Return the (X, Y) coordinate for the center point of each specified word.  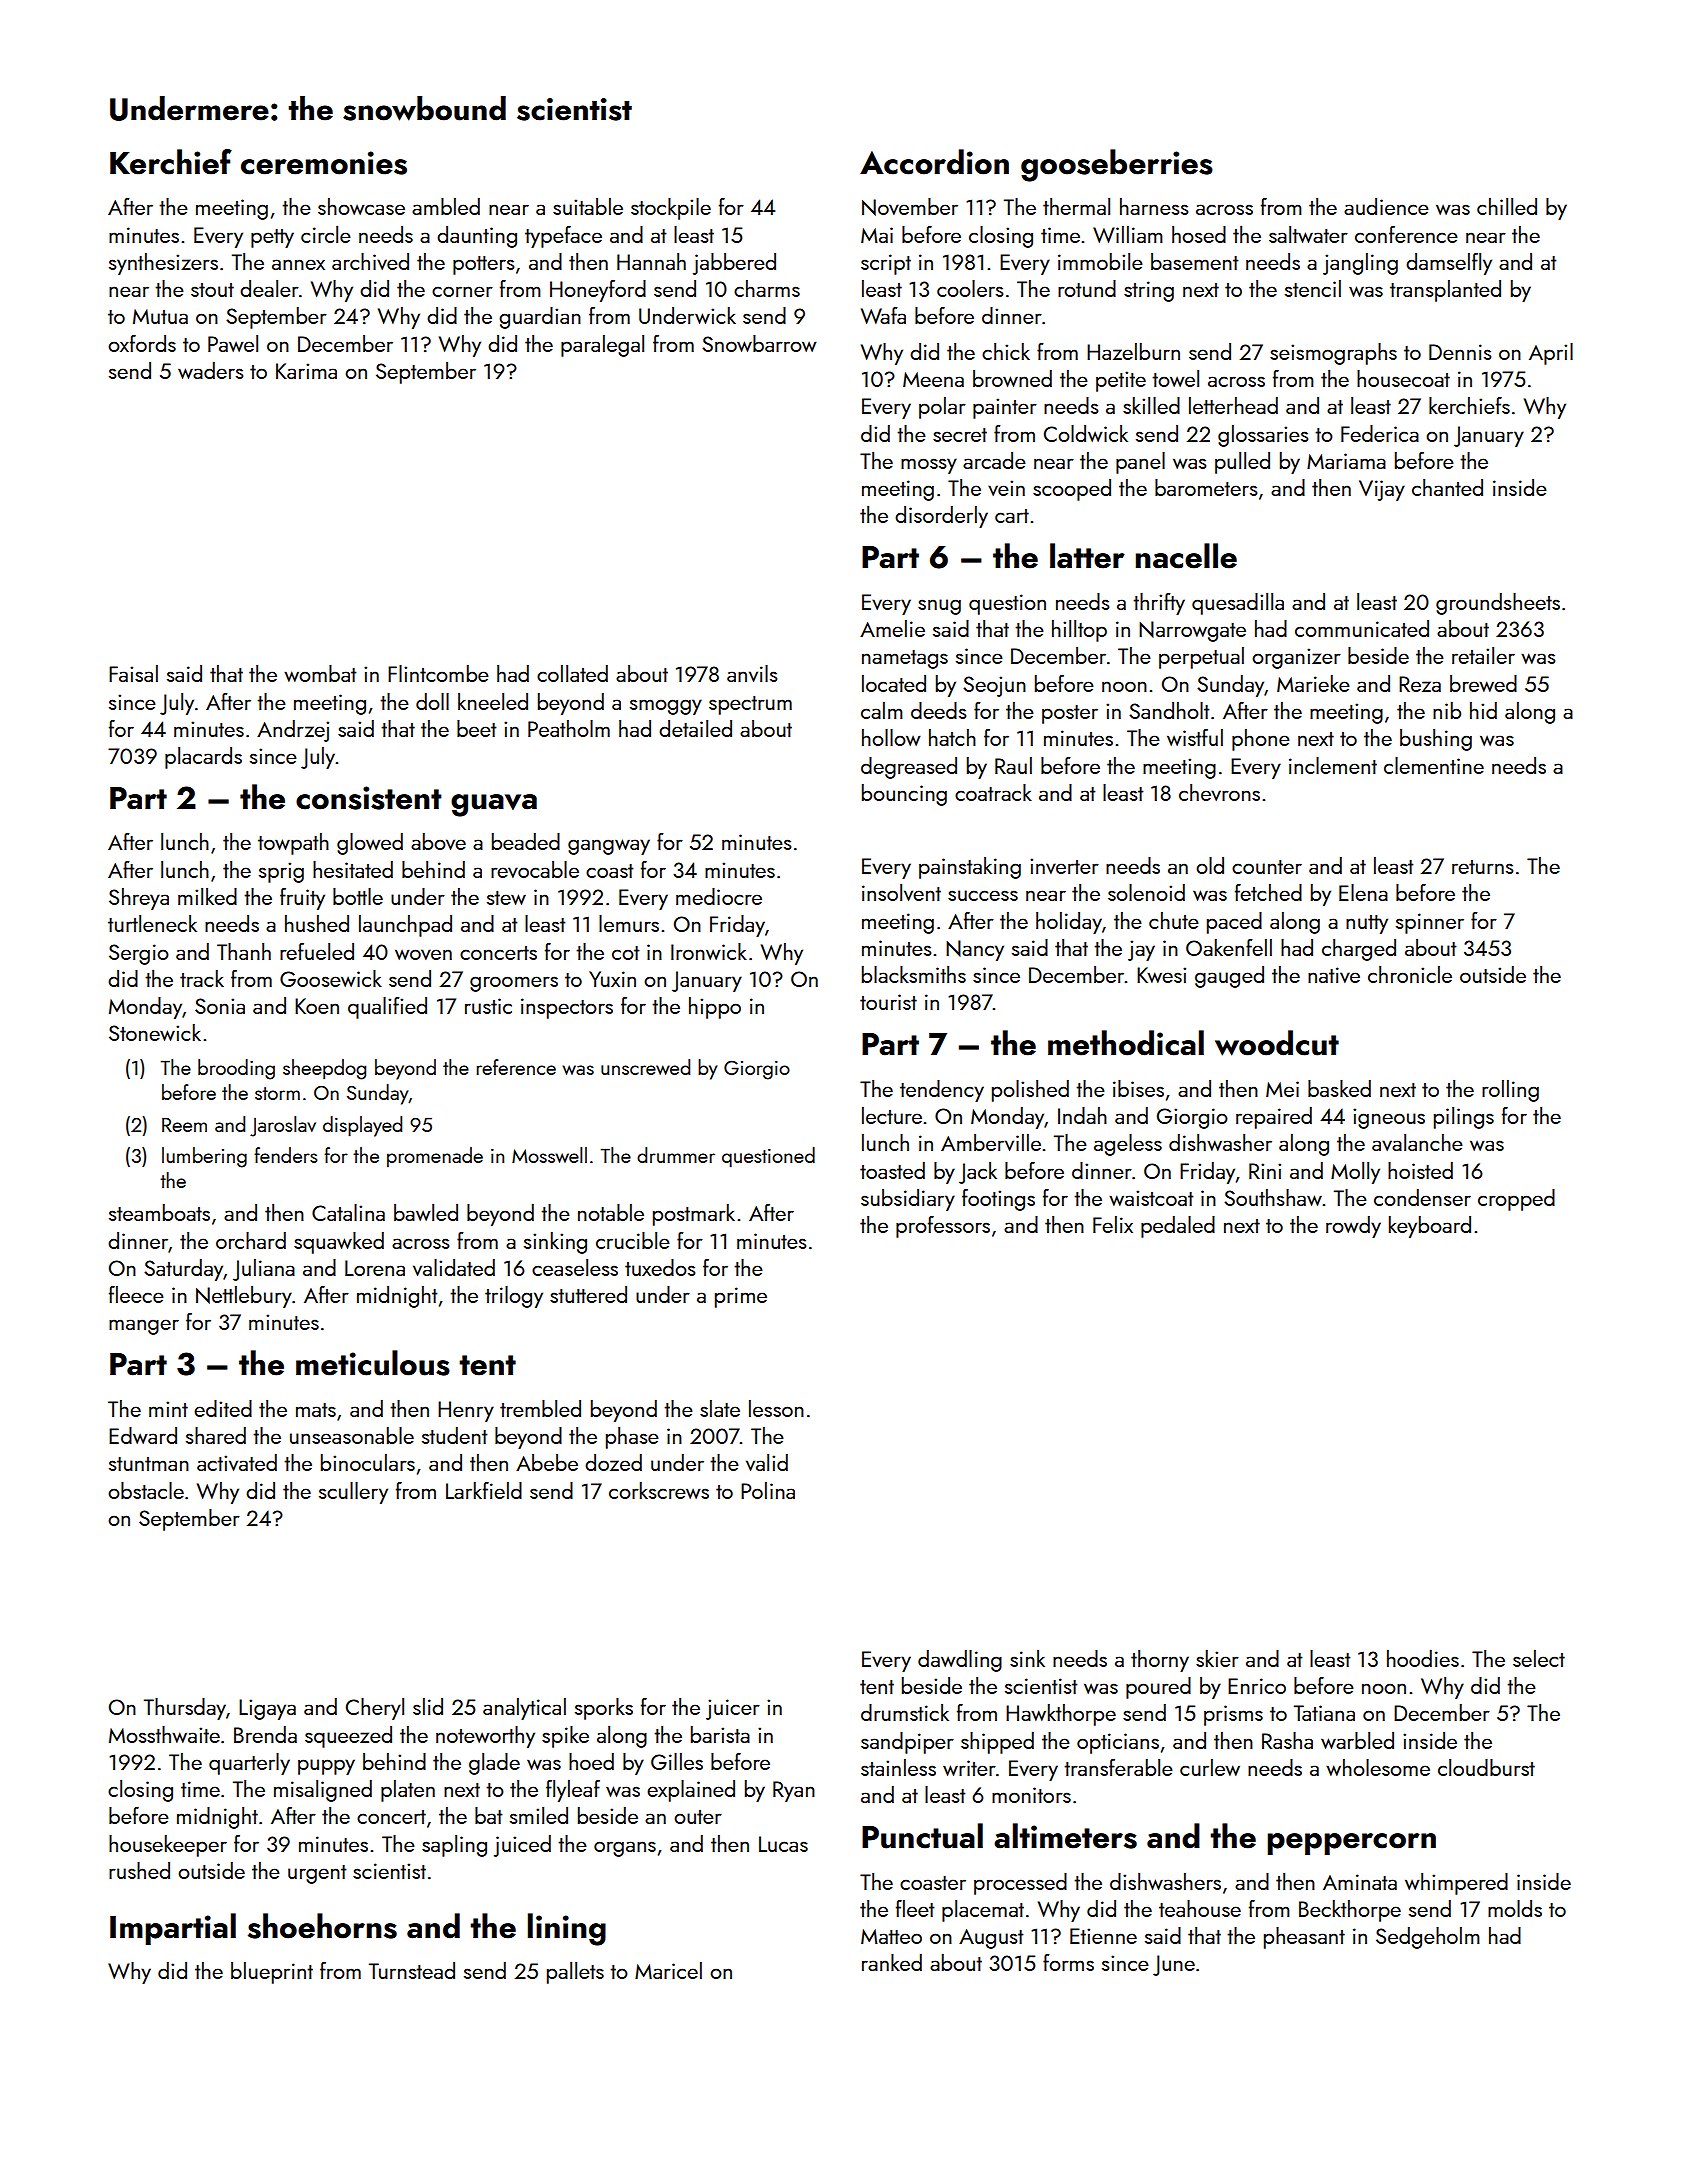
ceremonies (324, 163)
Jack (978, 1173)
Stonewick (155, 1032)
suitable (588, 206)
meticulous (373, 1363)
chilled (1507, 206)
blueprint (272, 1973)
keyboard (1430, 1227)
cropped (1516, 1200)
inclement (1333, 765)
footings (998, 1200)
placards (203, 758)
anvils (752, 673)
